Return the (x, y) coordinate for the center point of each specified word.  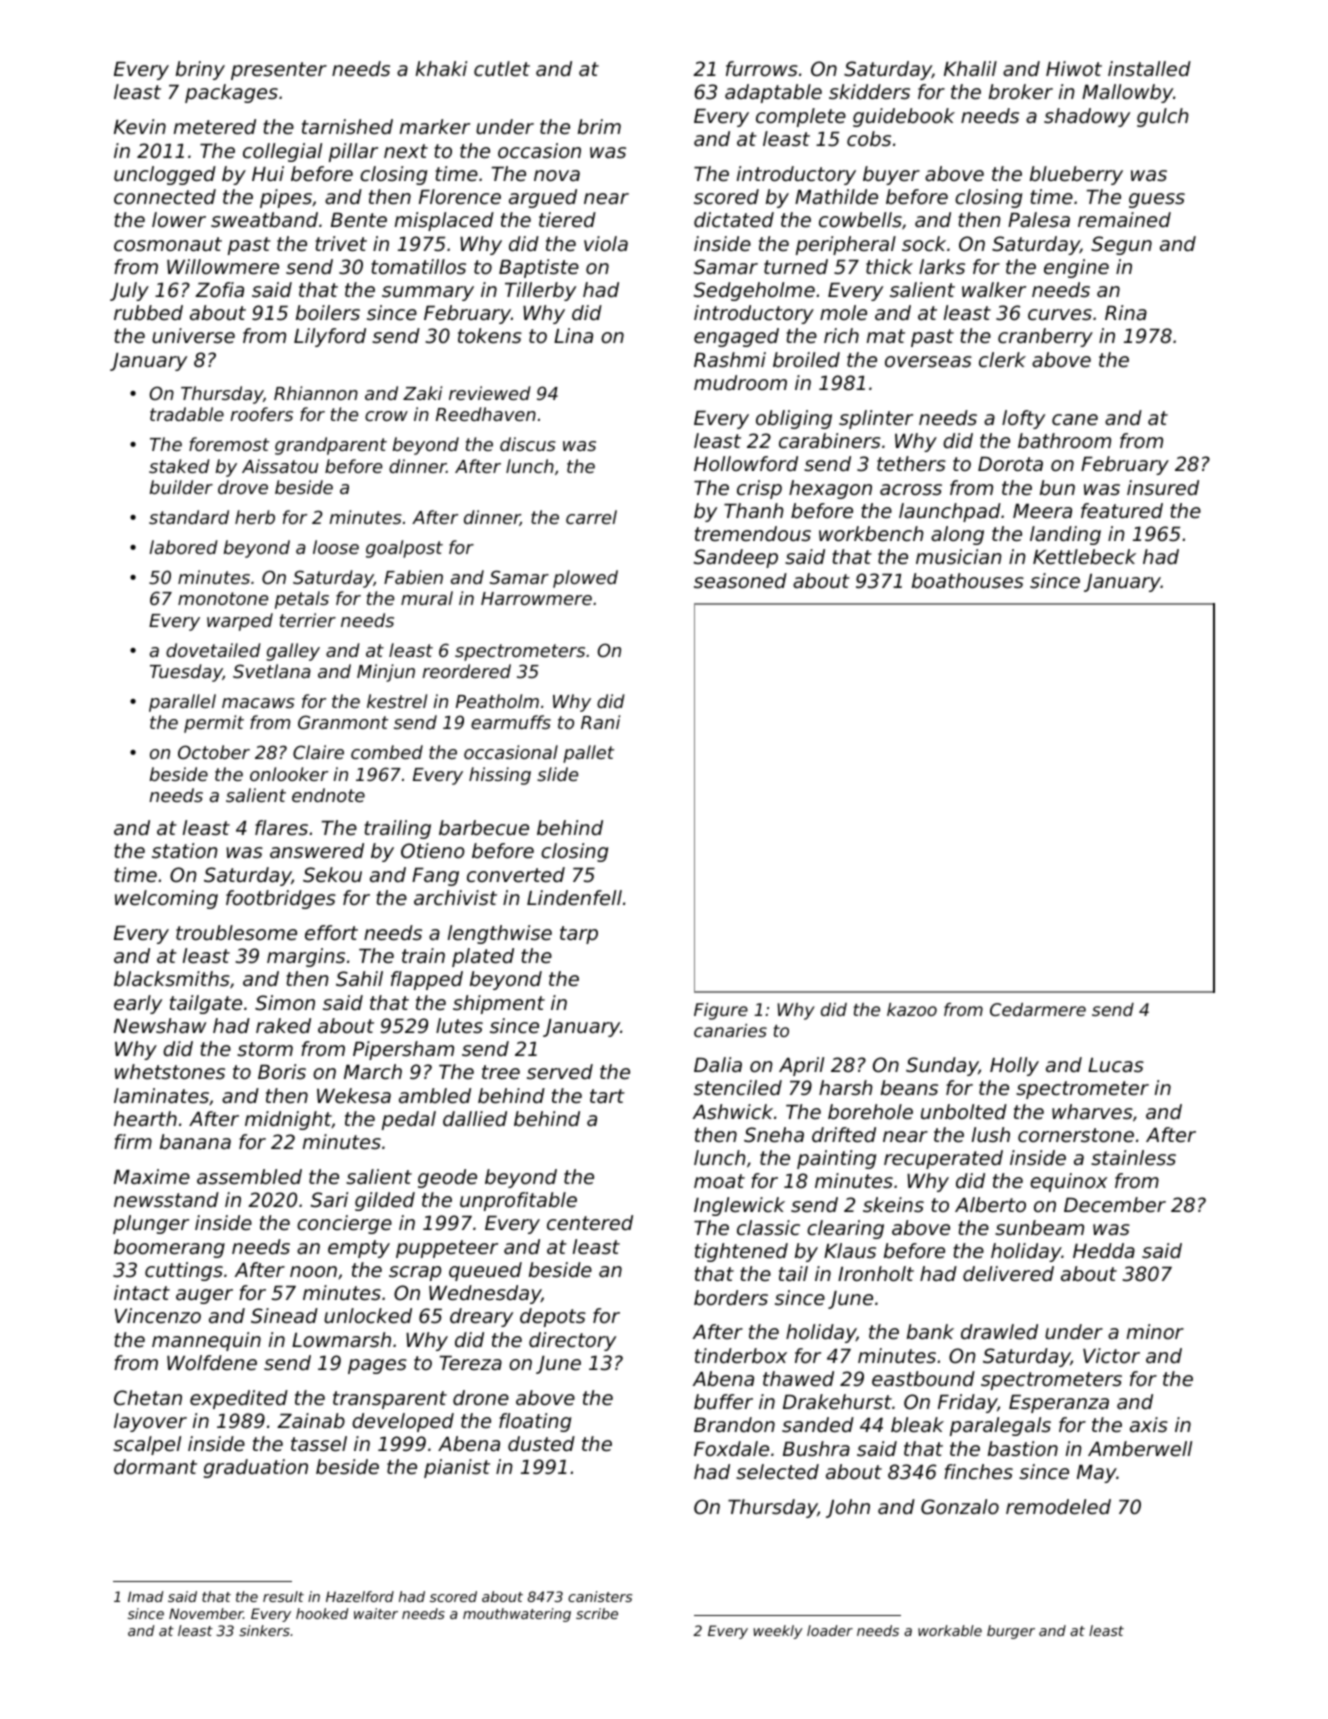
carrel (591, 517)
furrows (762, 69)
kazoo (912, 1009)
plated (483, 957)
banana (195, 1142)
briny (200, 70)
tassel (319, 1444)
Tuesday (186, 673)
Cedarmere (1038, 1009)
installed (1149, 69)
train (423, 955)
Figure (721, 1011)
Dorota (1010, 464)
